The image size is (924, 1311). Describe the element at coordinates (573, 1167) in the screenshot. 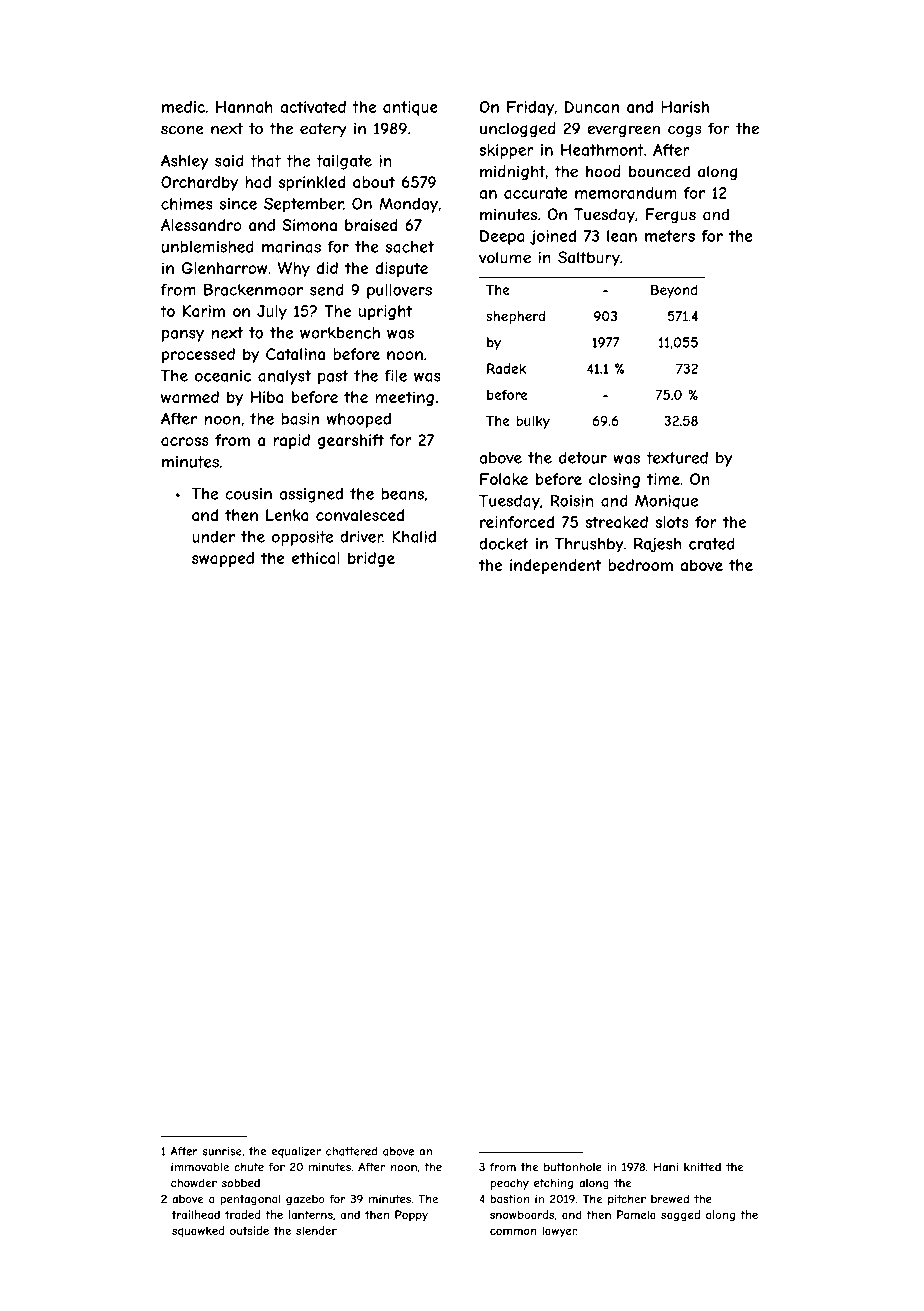

I see `buttonhole` at that location.
